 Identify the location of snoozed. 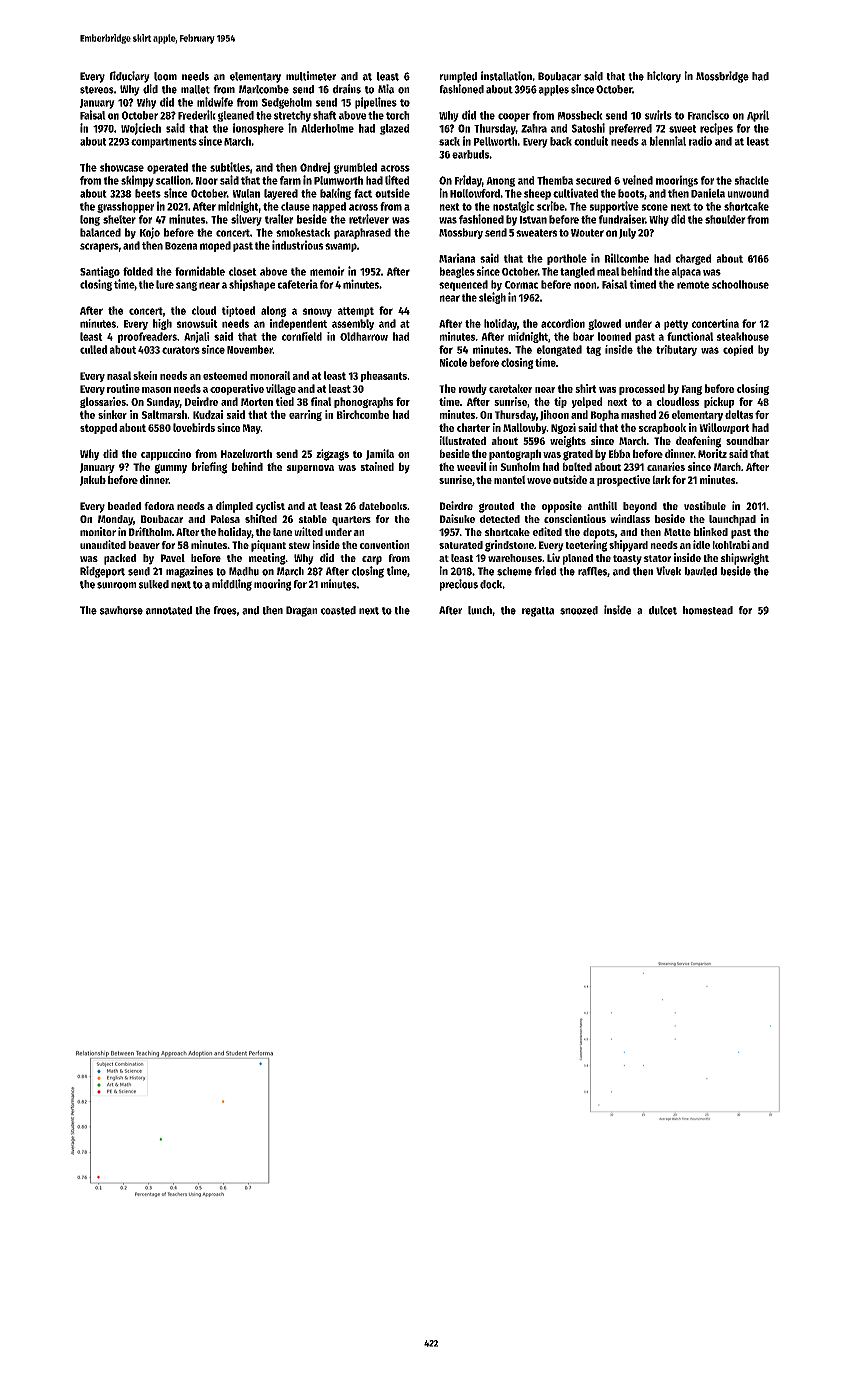
(579, 610).
